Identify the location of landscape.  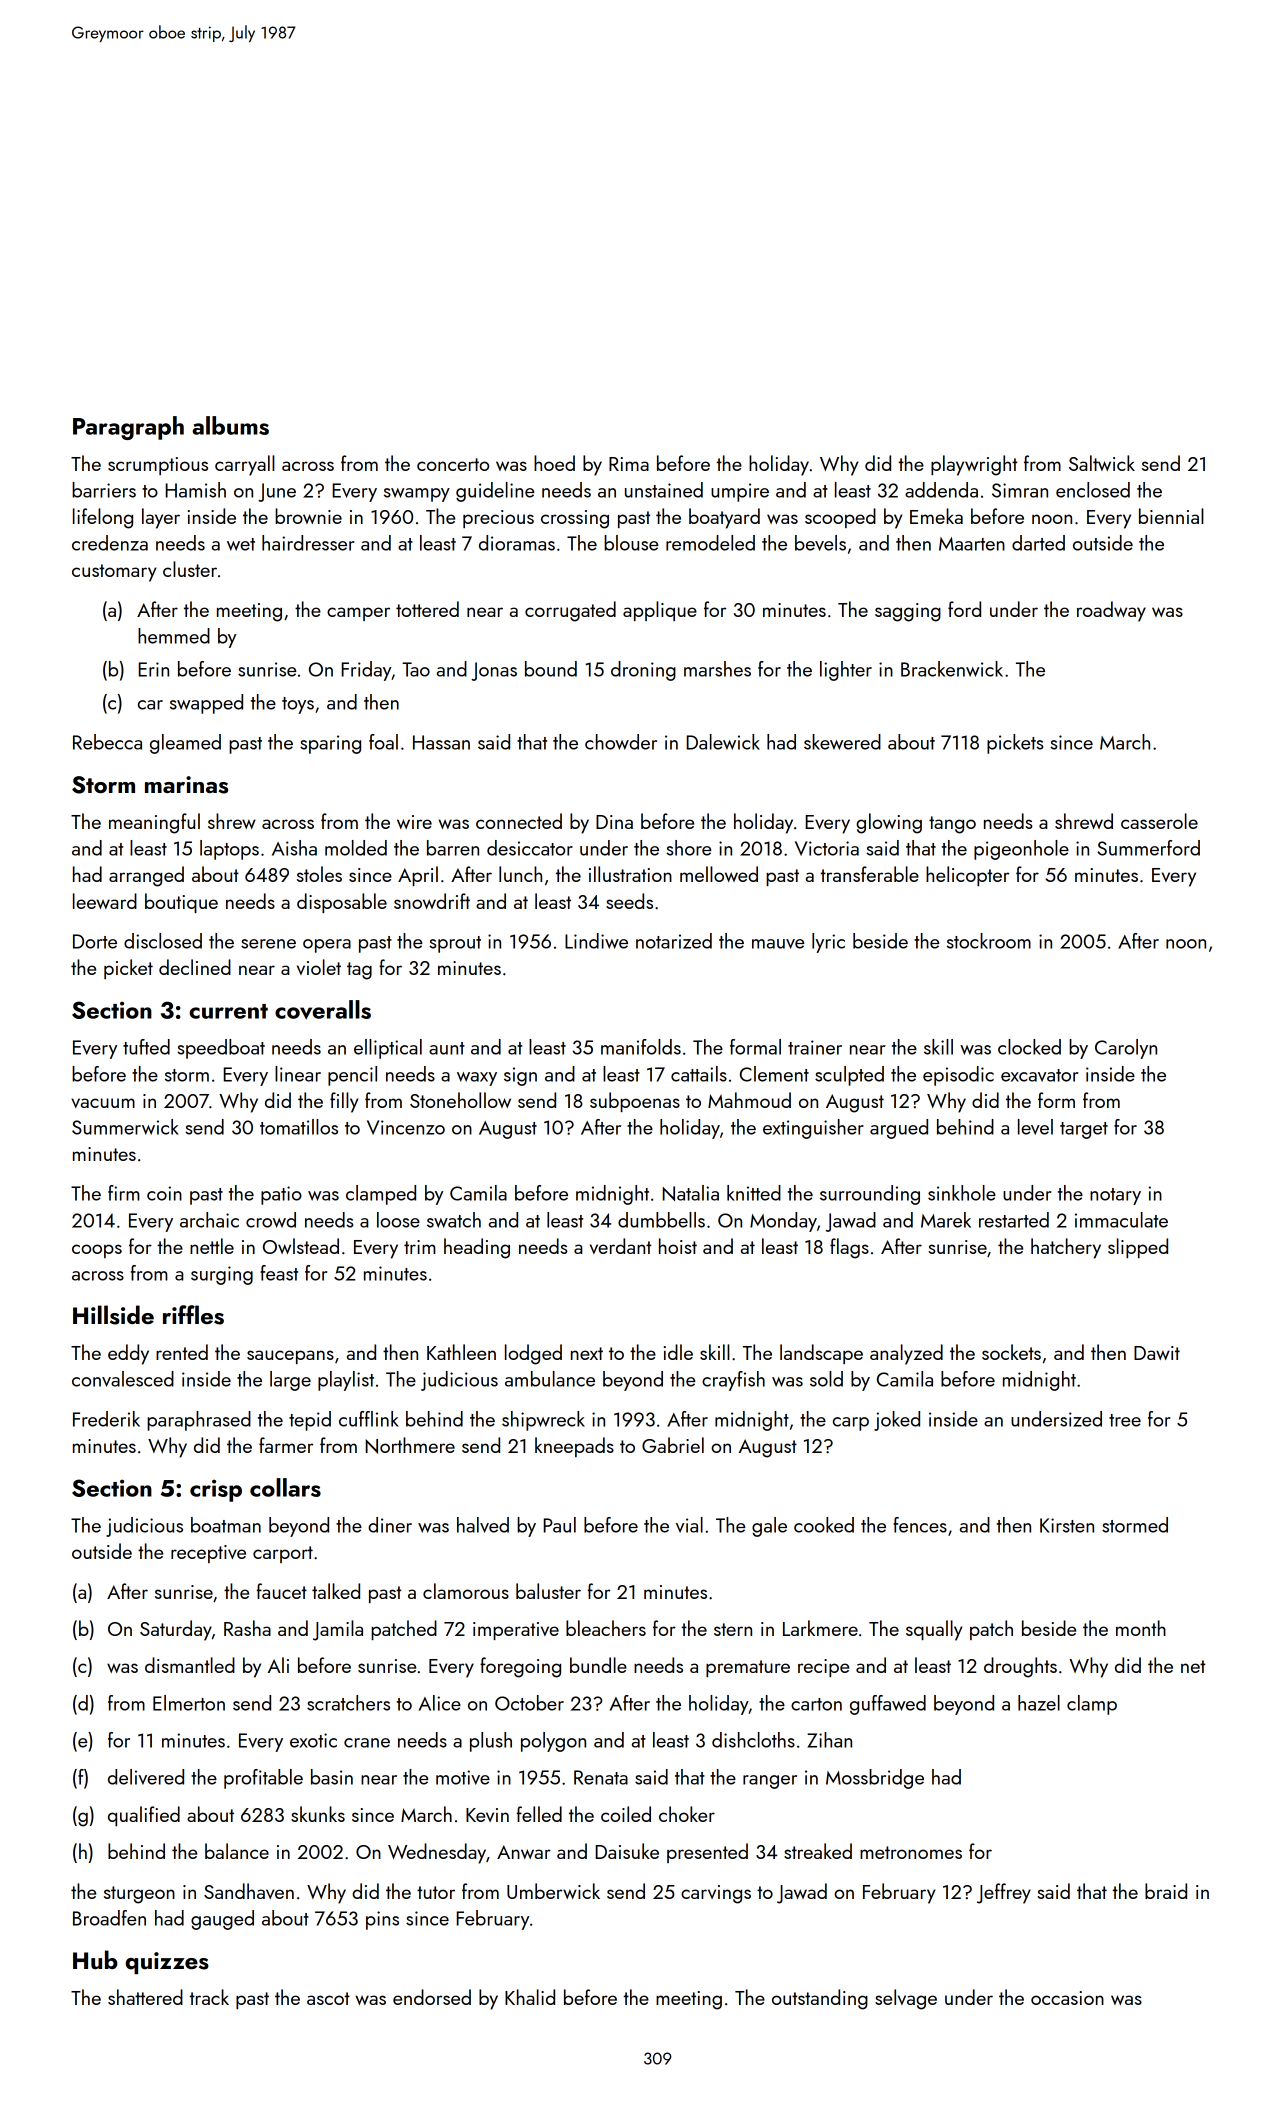
(821, 1354).
